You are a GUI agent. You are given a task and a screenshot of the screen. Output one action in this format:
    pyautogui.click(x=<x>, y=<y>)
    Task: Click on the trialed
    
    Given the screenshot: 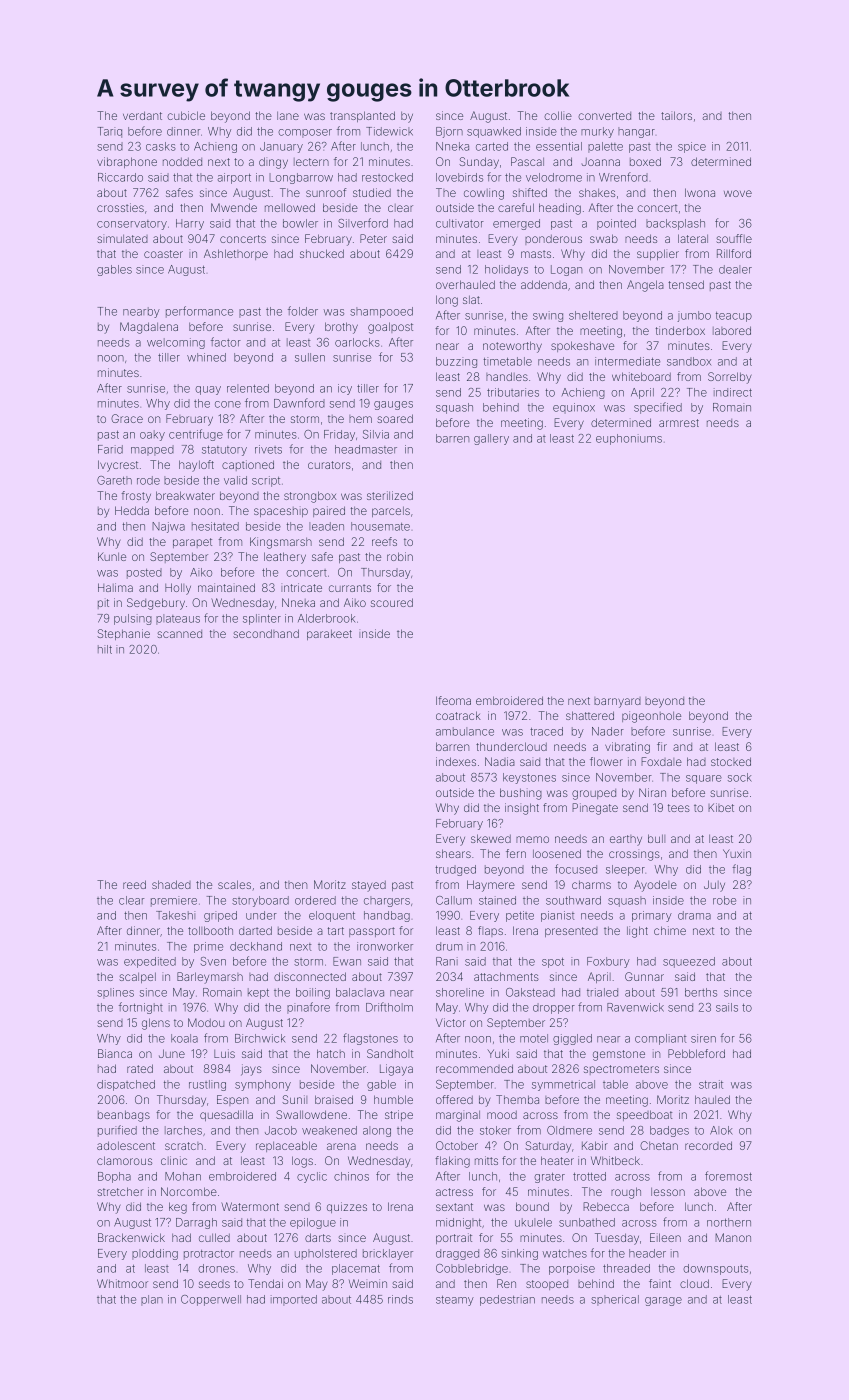 What is the action you would take?
    pyautogui.click(x=602, y=992)
